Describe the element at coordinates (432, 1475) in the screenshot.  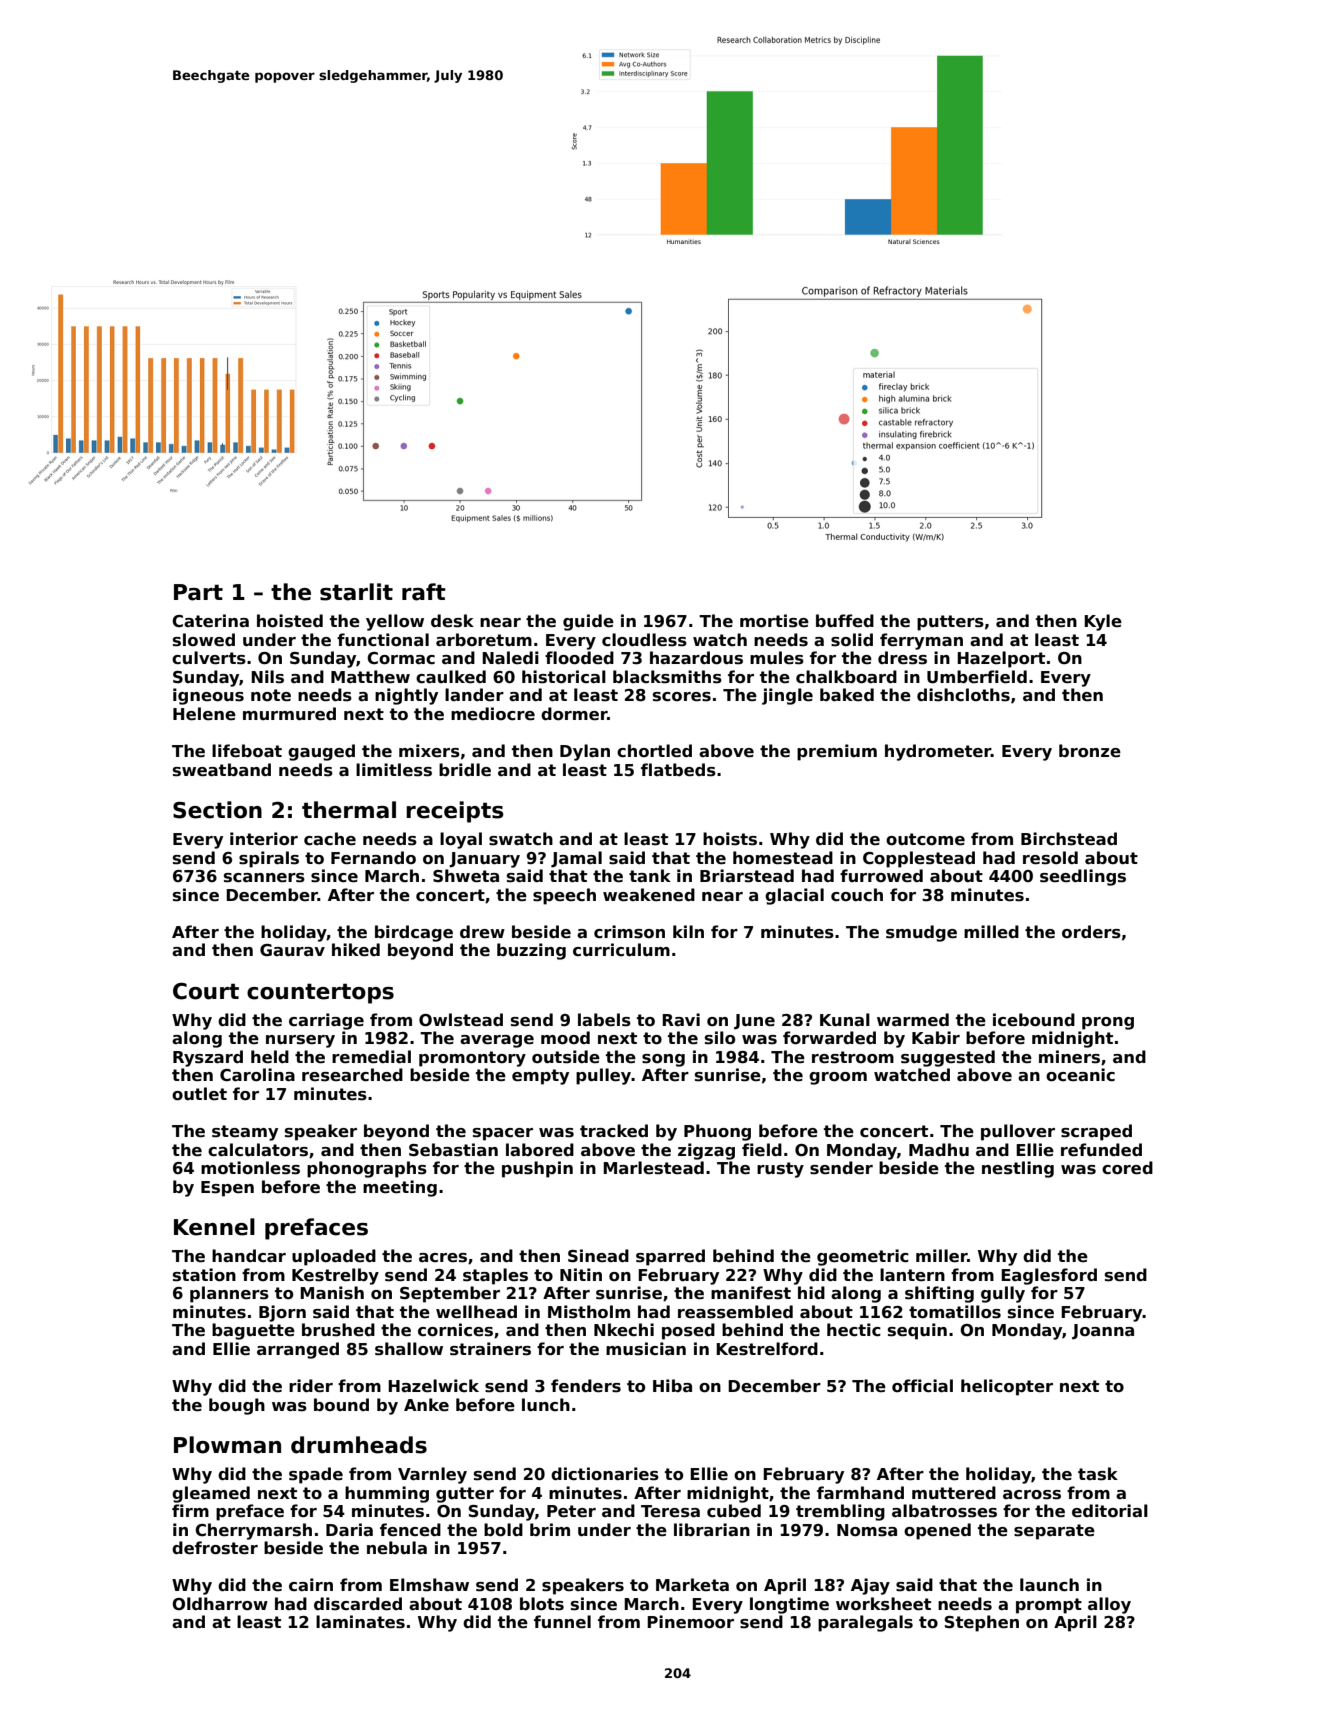
I see `Varnley` at that location.
